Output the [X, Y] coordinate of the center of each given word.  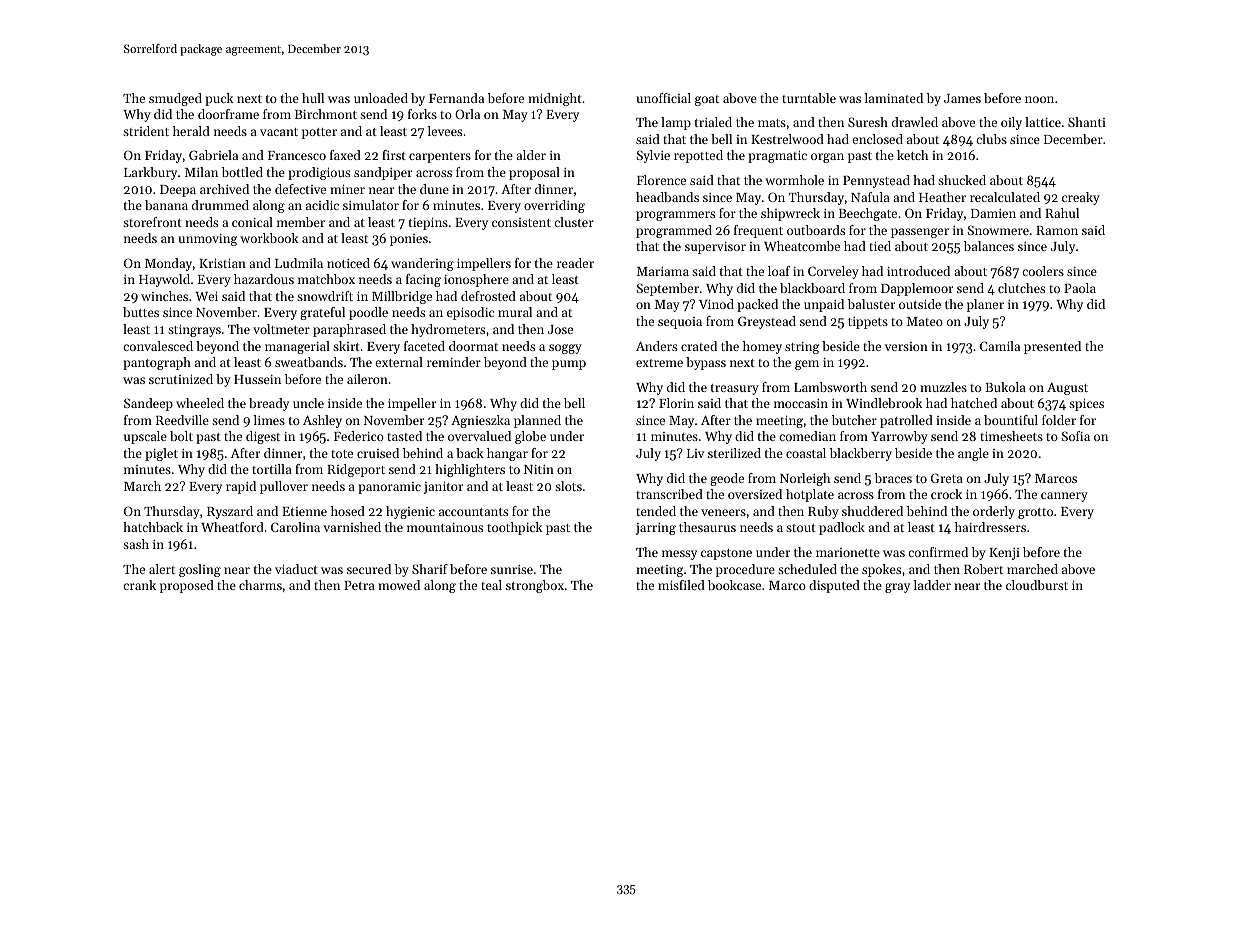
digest [263, 437]
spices [1086, 405]
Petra [359, 585]
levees [444, 131]
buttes [141, 312]
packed [757, 305]
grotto [1035, 513]
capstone [726, 554]
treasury [735, 389]
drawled [915, 122]
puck [219, 99]
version [906, 346]
